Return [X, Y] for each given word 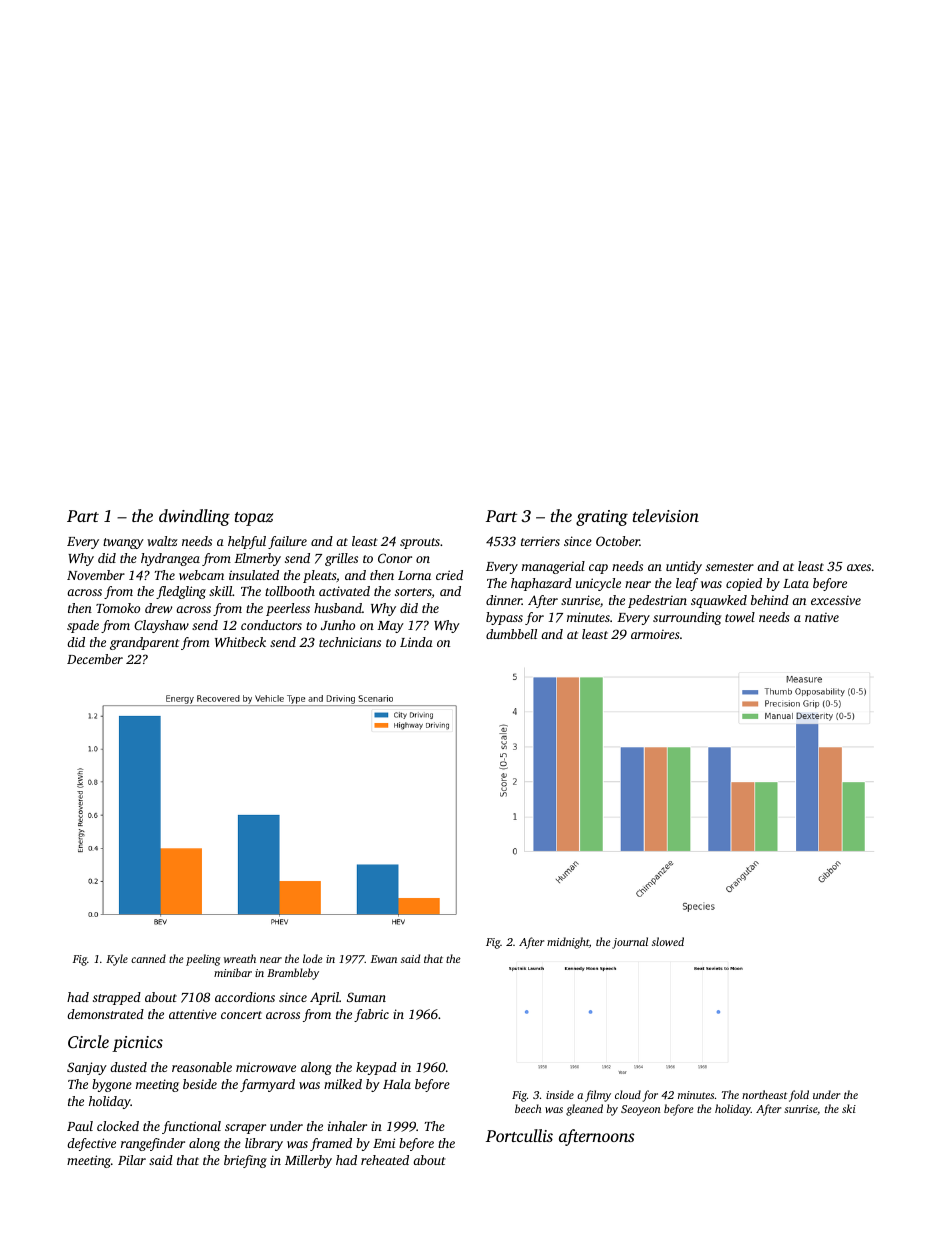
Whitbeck [240, 642]
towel [740, 617]
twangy [123, 543]
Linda [416, 642]
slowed [668, 941]
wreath [240, 958]
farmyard [267, 1085]
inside [560, 1094]
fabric [371, 1015]
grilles [341, 559]
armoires [655, 634]
